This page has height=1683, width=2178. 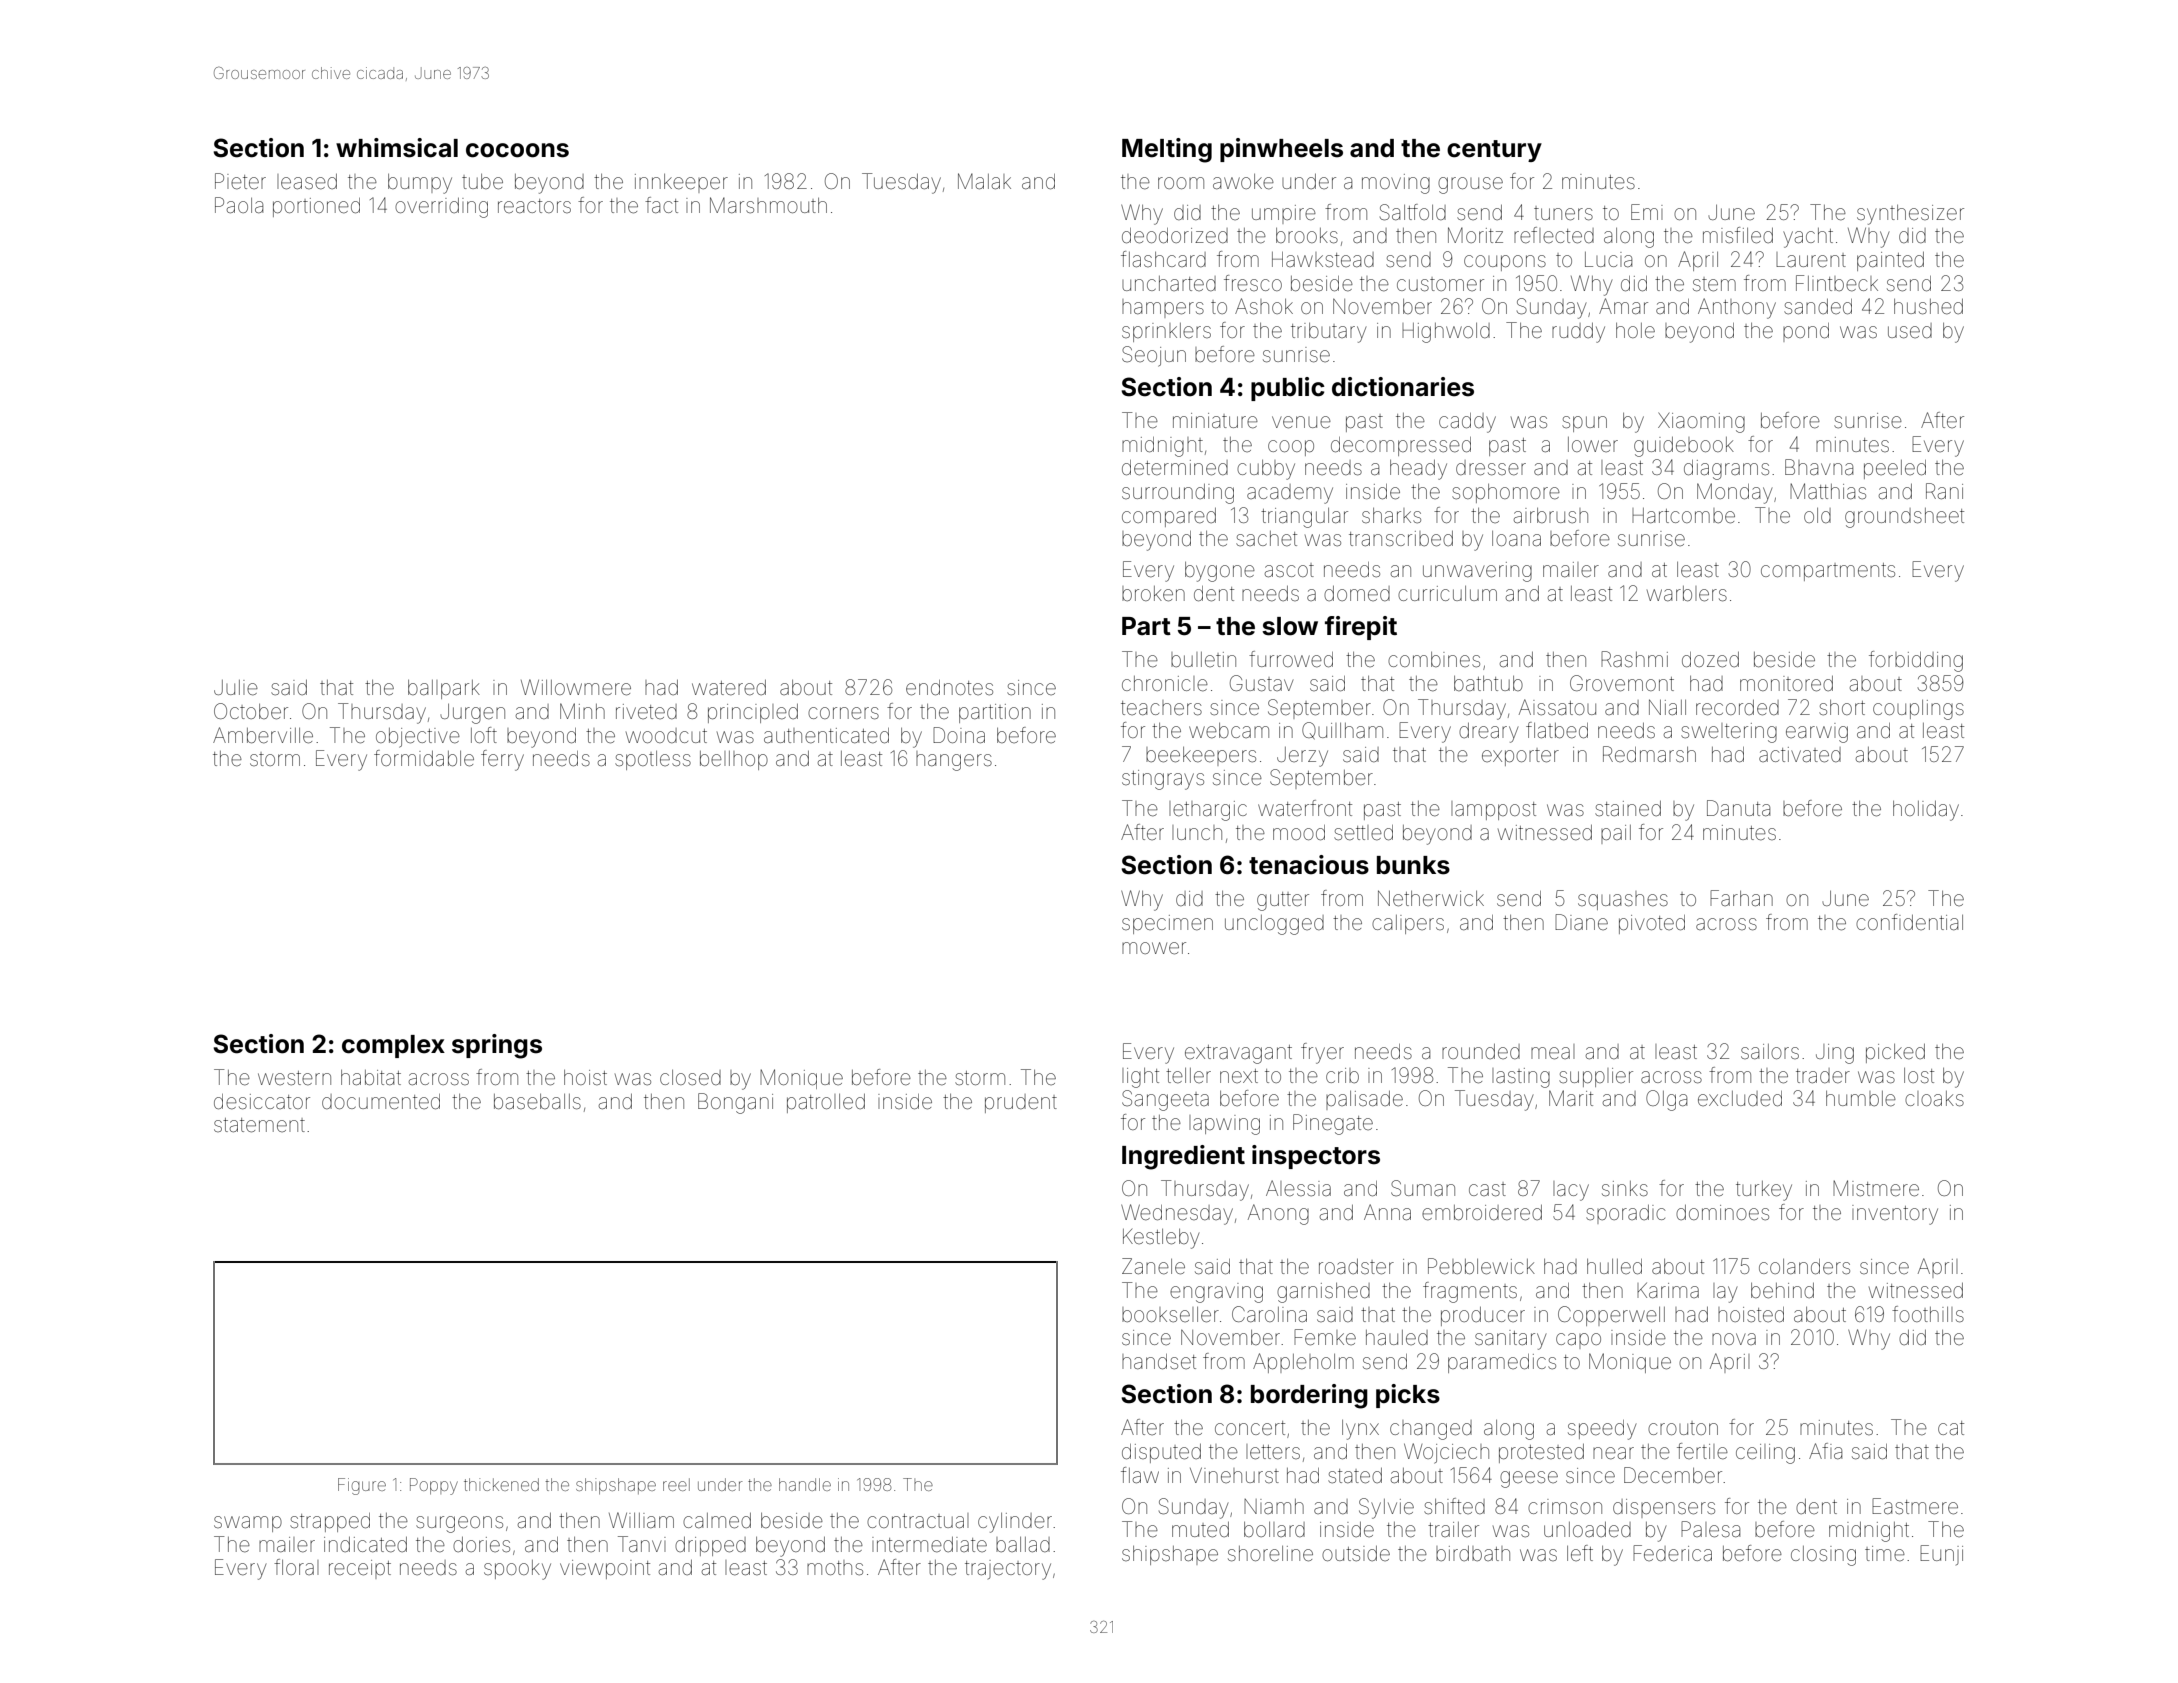 What do you see at coordinates (1224, 1125) in the page?
I see `lapwing` at bounding box center [1224, 1125].
